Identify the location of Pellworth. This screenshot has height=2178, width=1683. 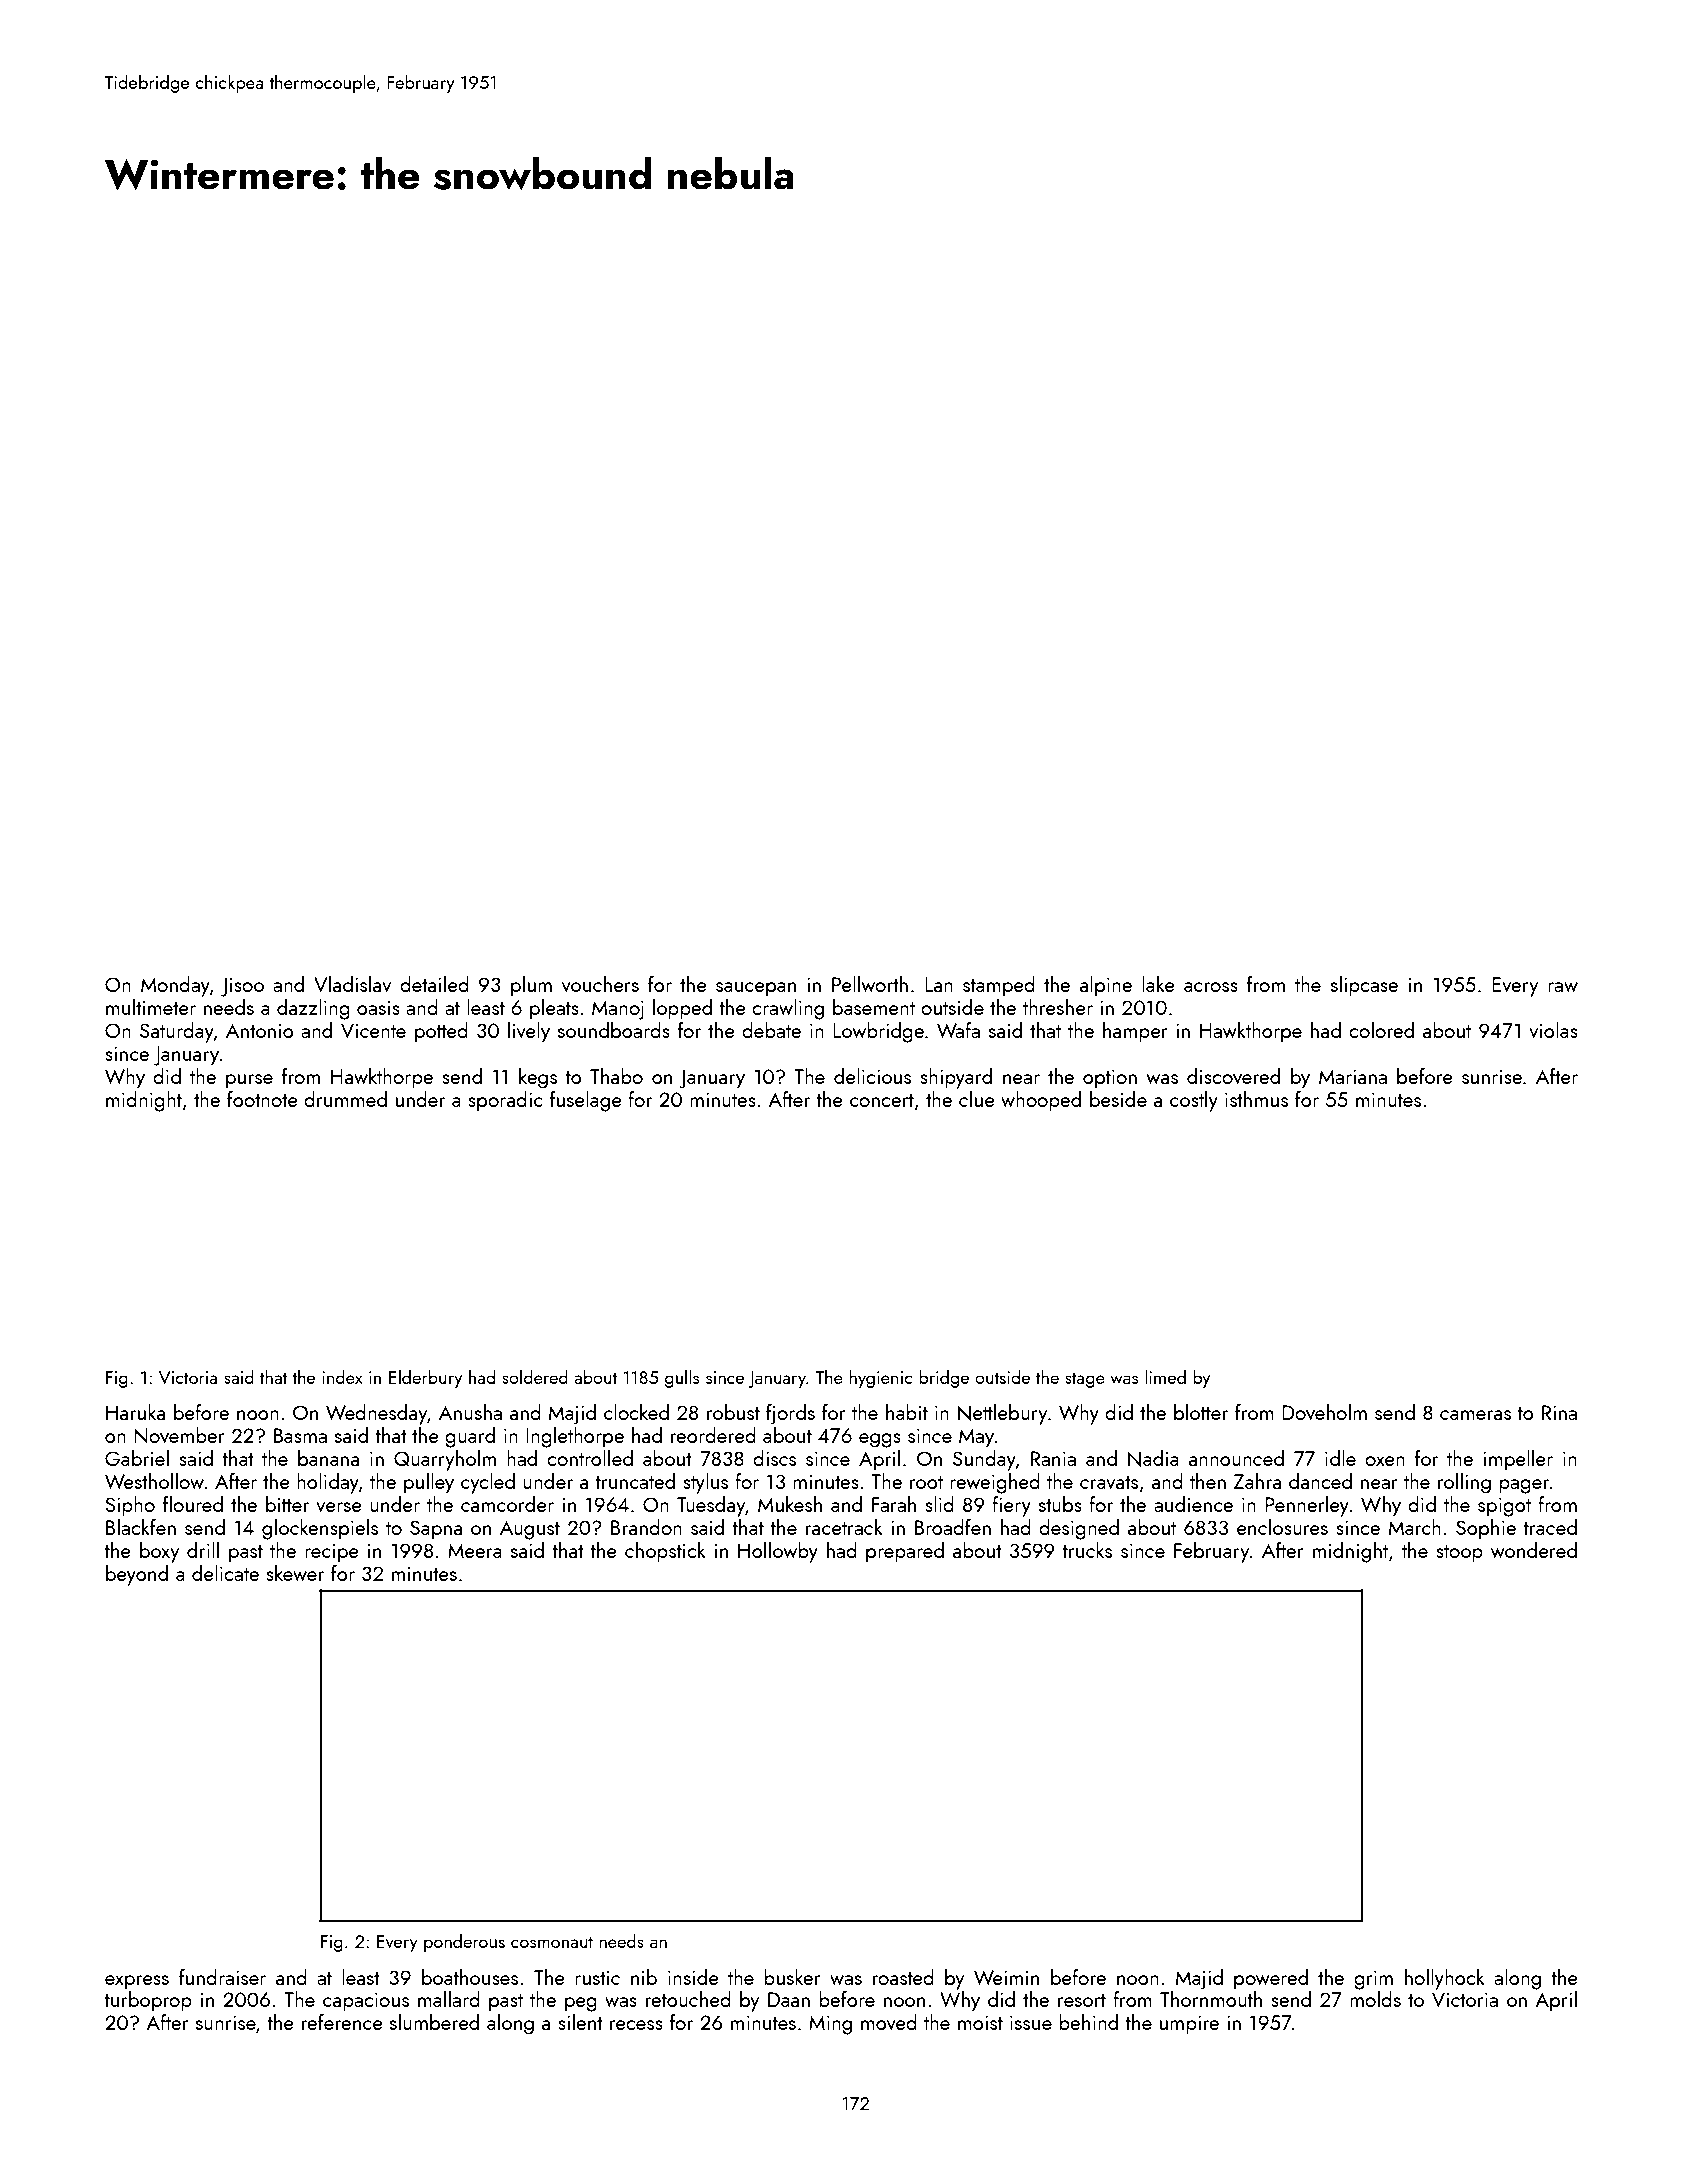
(870, 984).
